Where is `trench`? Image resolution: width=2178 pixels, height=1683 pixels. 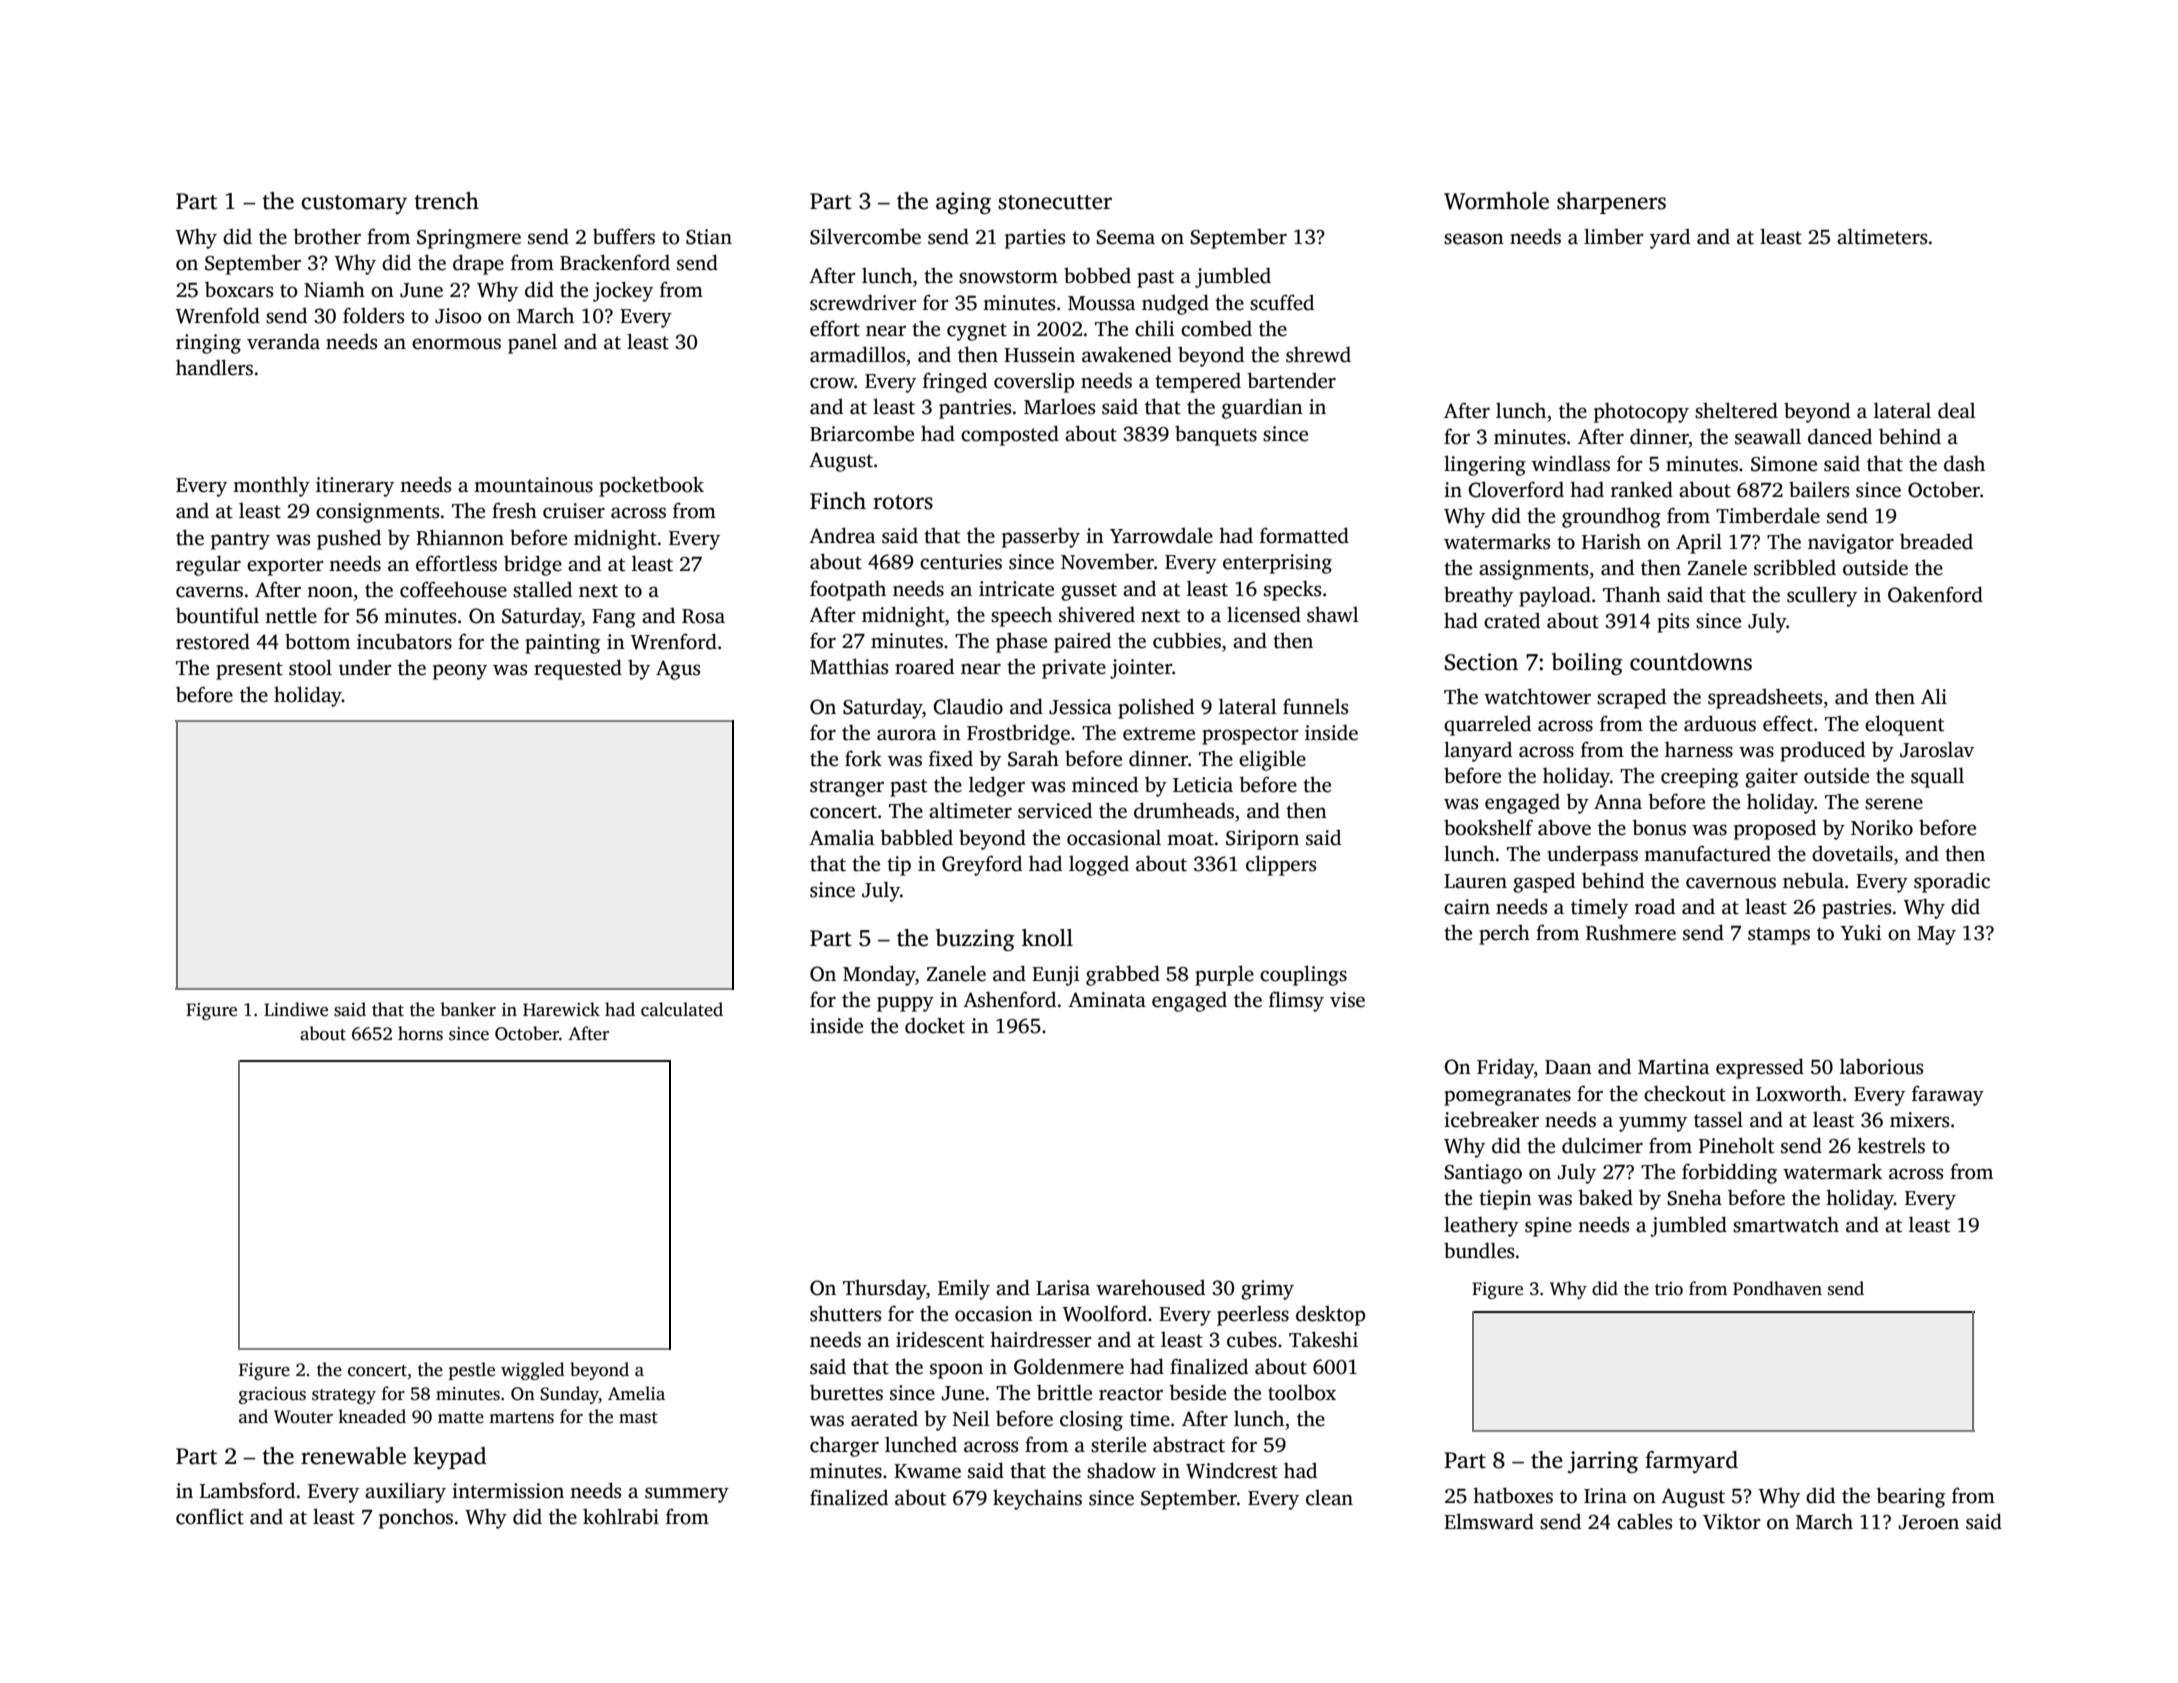 trench is located at coordinates (446, 201).
